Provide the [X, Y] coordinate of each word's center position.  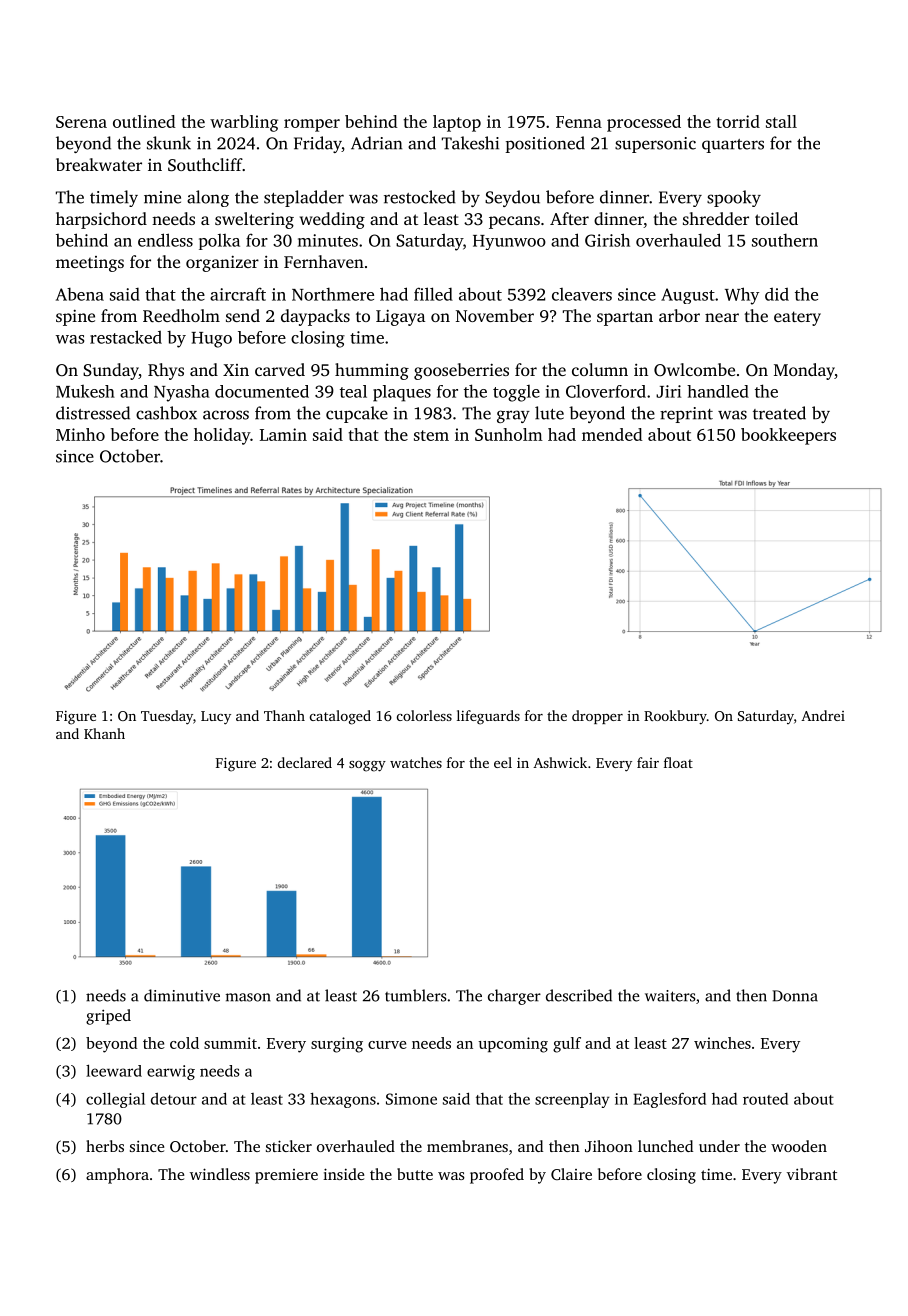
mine [162, 197]
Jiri [668, 391]
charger [514, 997]
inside [343, 1174]
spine [75, 318]
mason [248, 997]
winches [722, 1043]
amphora [117, 1176]
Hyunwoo [509, 242]
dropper [597, 717]
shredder [716, 218]
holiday [222, 436]
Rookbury [675, 717]
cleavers [582, 294]
